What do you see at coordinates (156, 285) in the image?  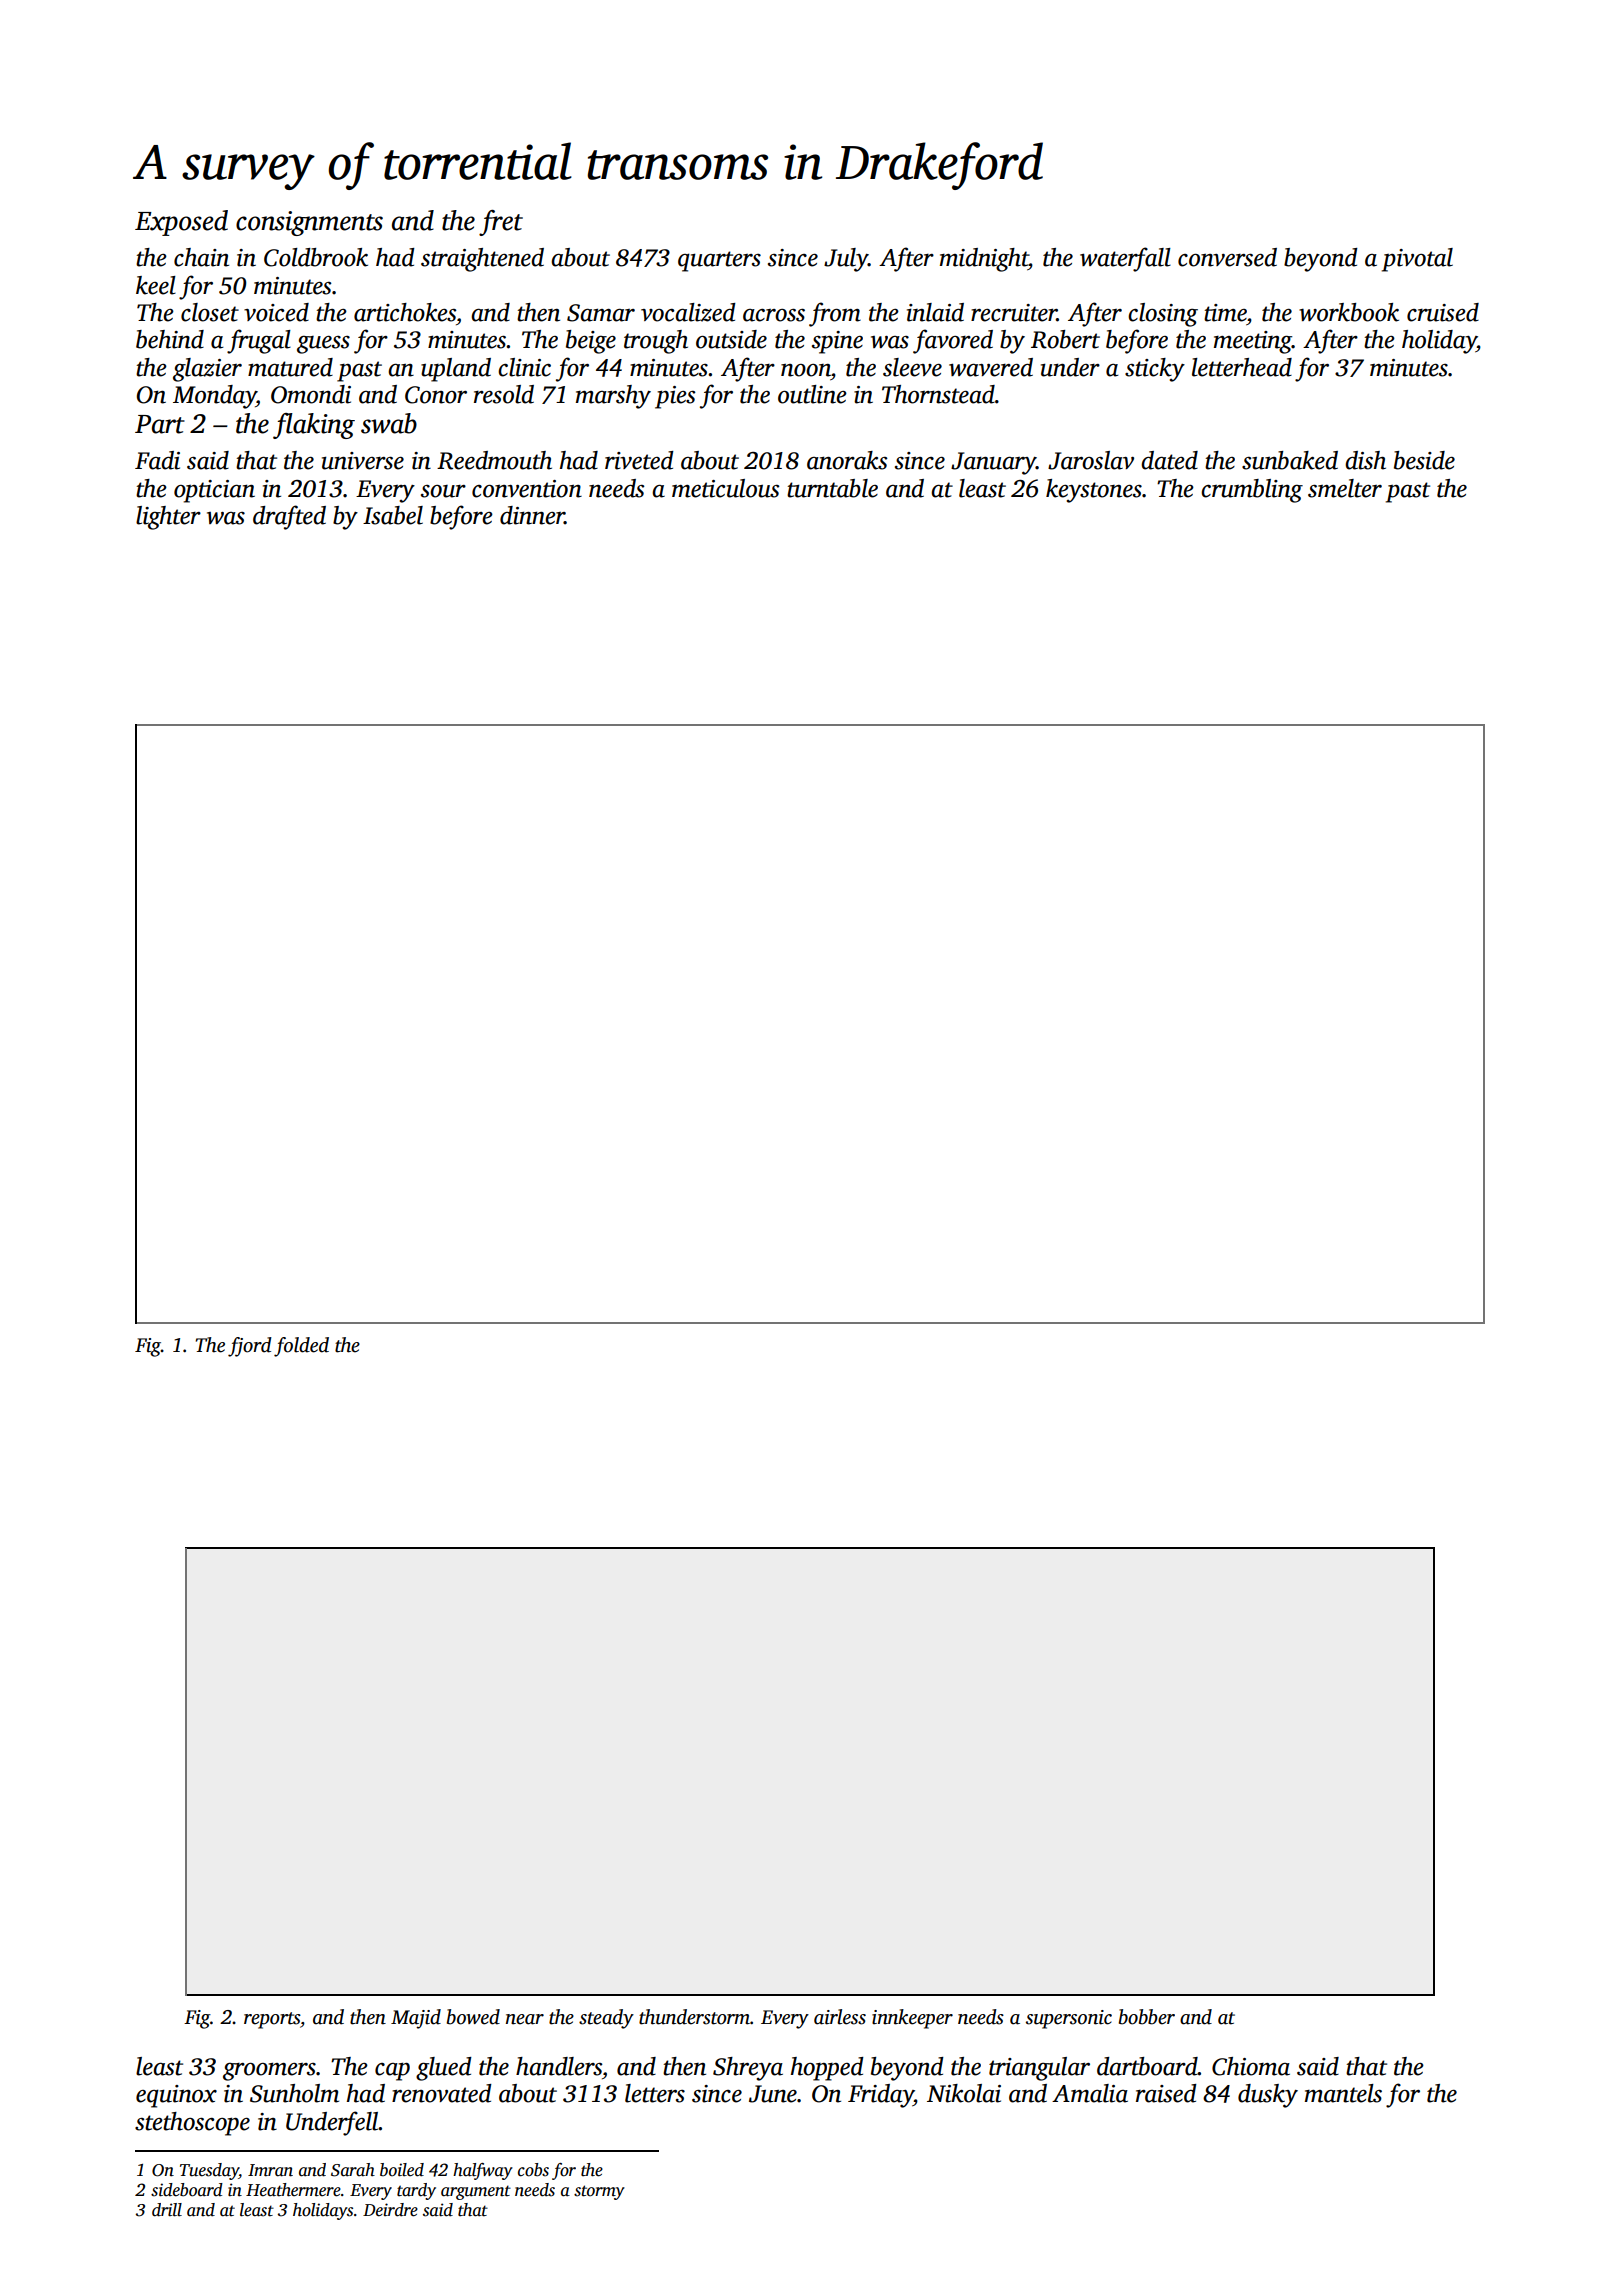 I see `keel` at bounding box center [156, 285].
